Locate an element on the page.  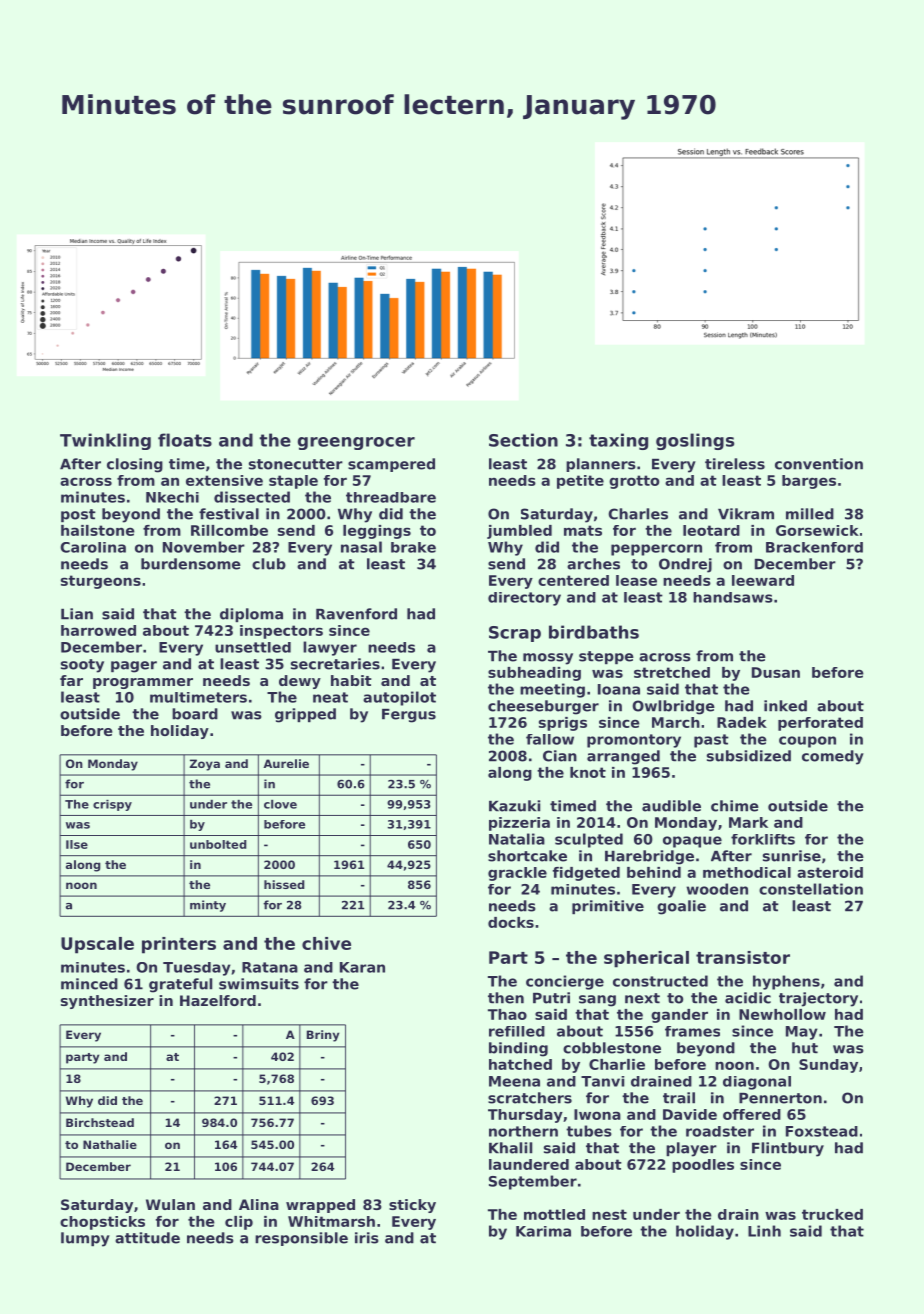
Twinkling is located at coordinates (105, 441).
